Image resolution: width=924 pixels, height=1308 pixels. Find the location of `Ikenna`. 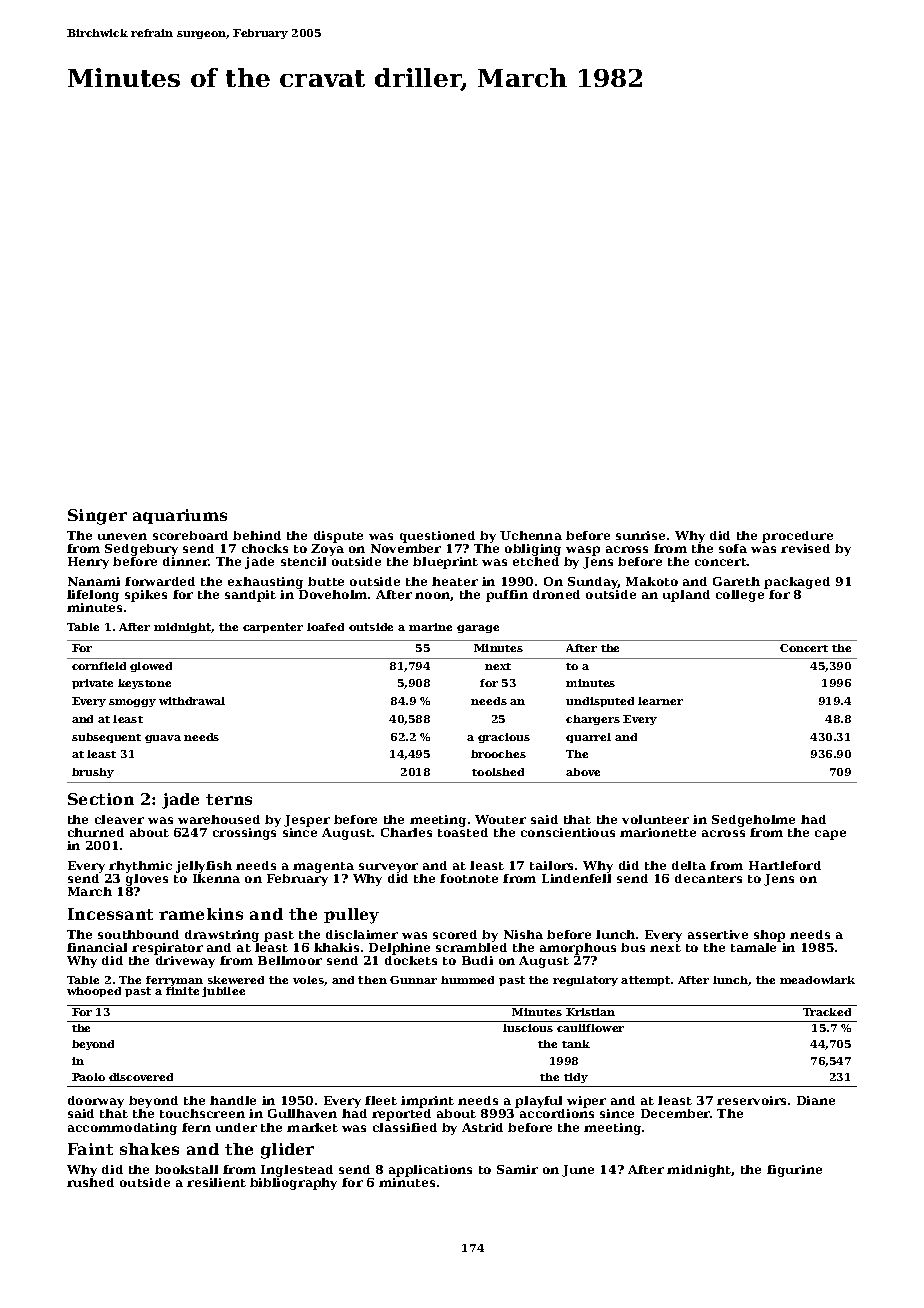

Ikenna is located at coordinates (216, 878).
